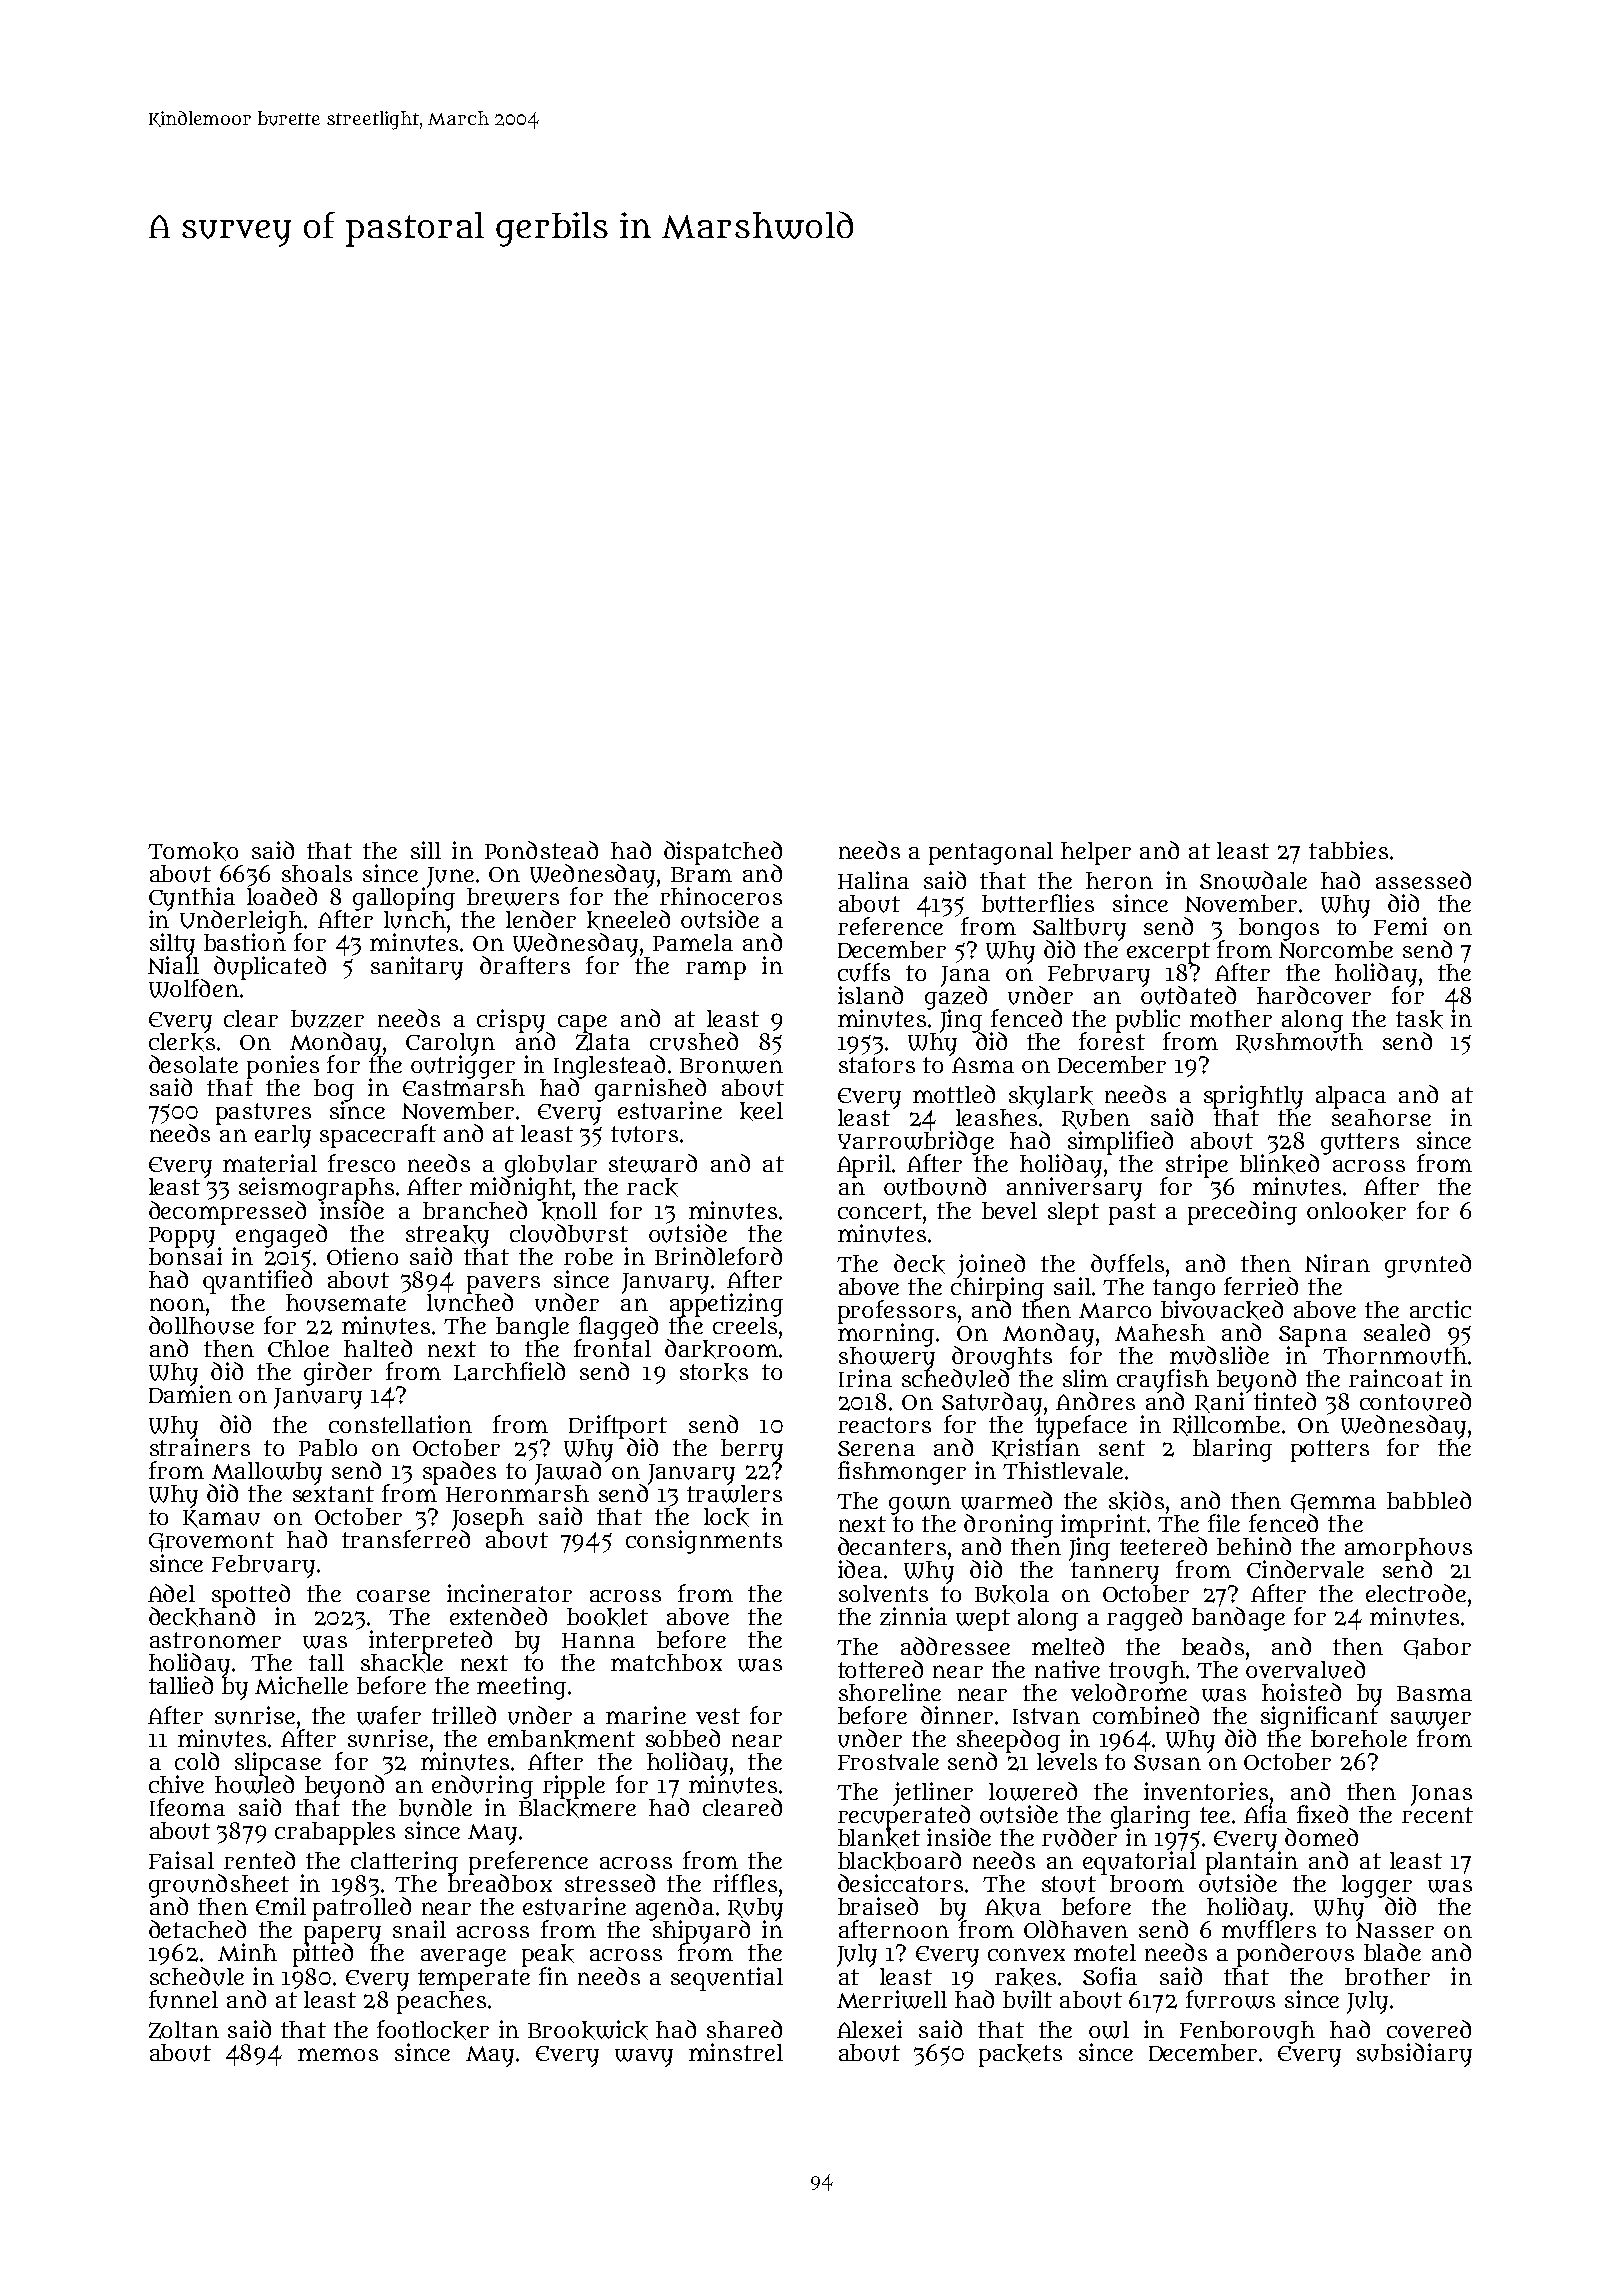 The height and width of the screenshot is (2292, 1620). What do you see at coordinates (1377, 1886) in the screenshot?
I see `logger` at bounding box center [1377, 1886].
